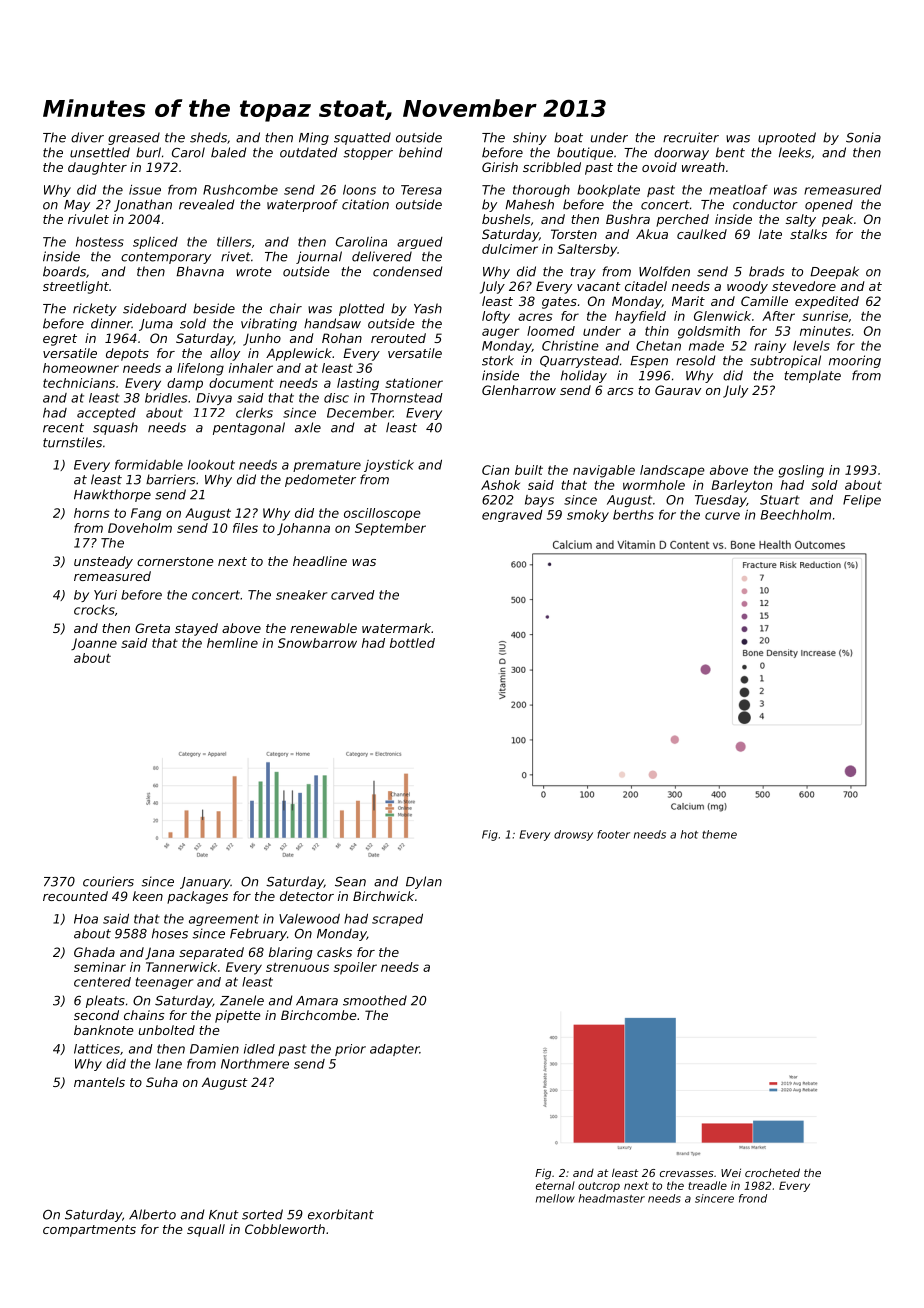  What do you see at coordinates (127, 354) in the screenshot?
I see `depots` at bounding box center [127, 354].
